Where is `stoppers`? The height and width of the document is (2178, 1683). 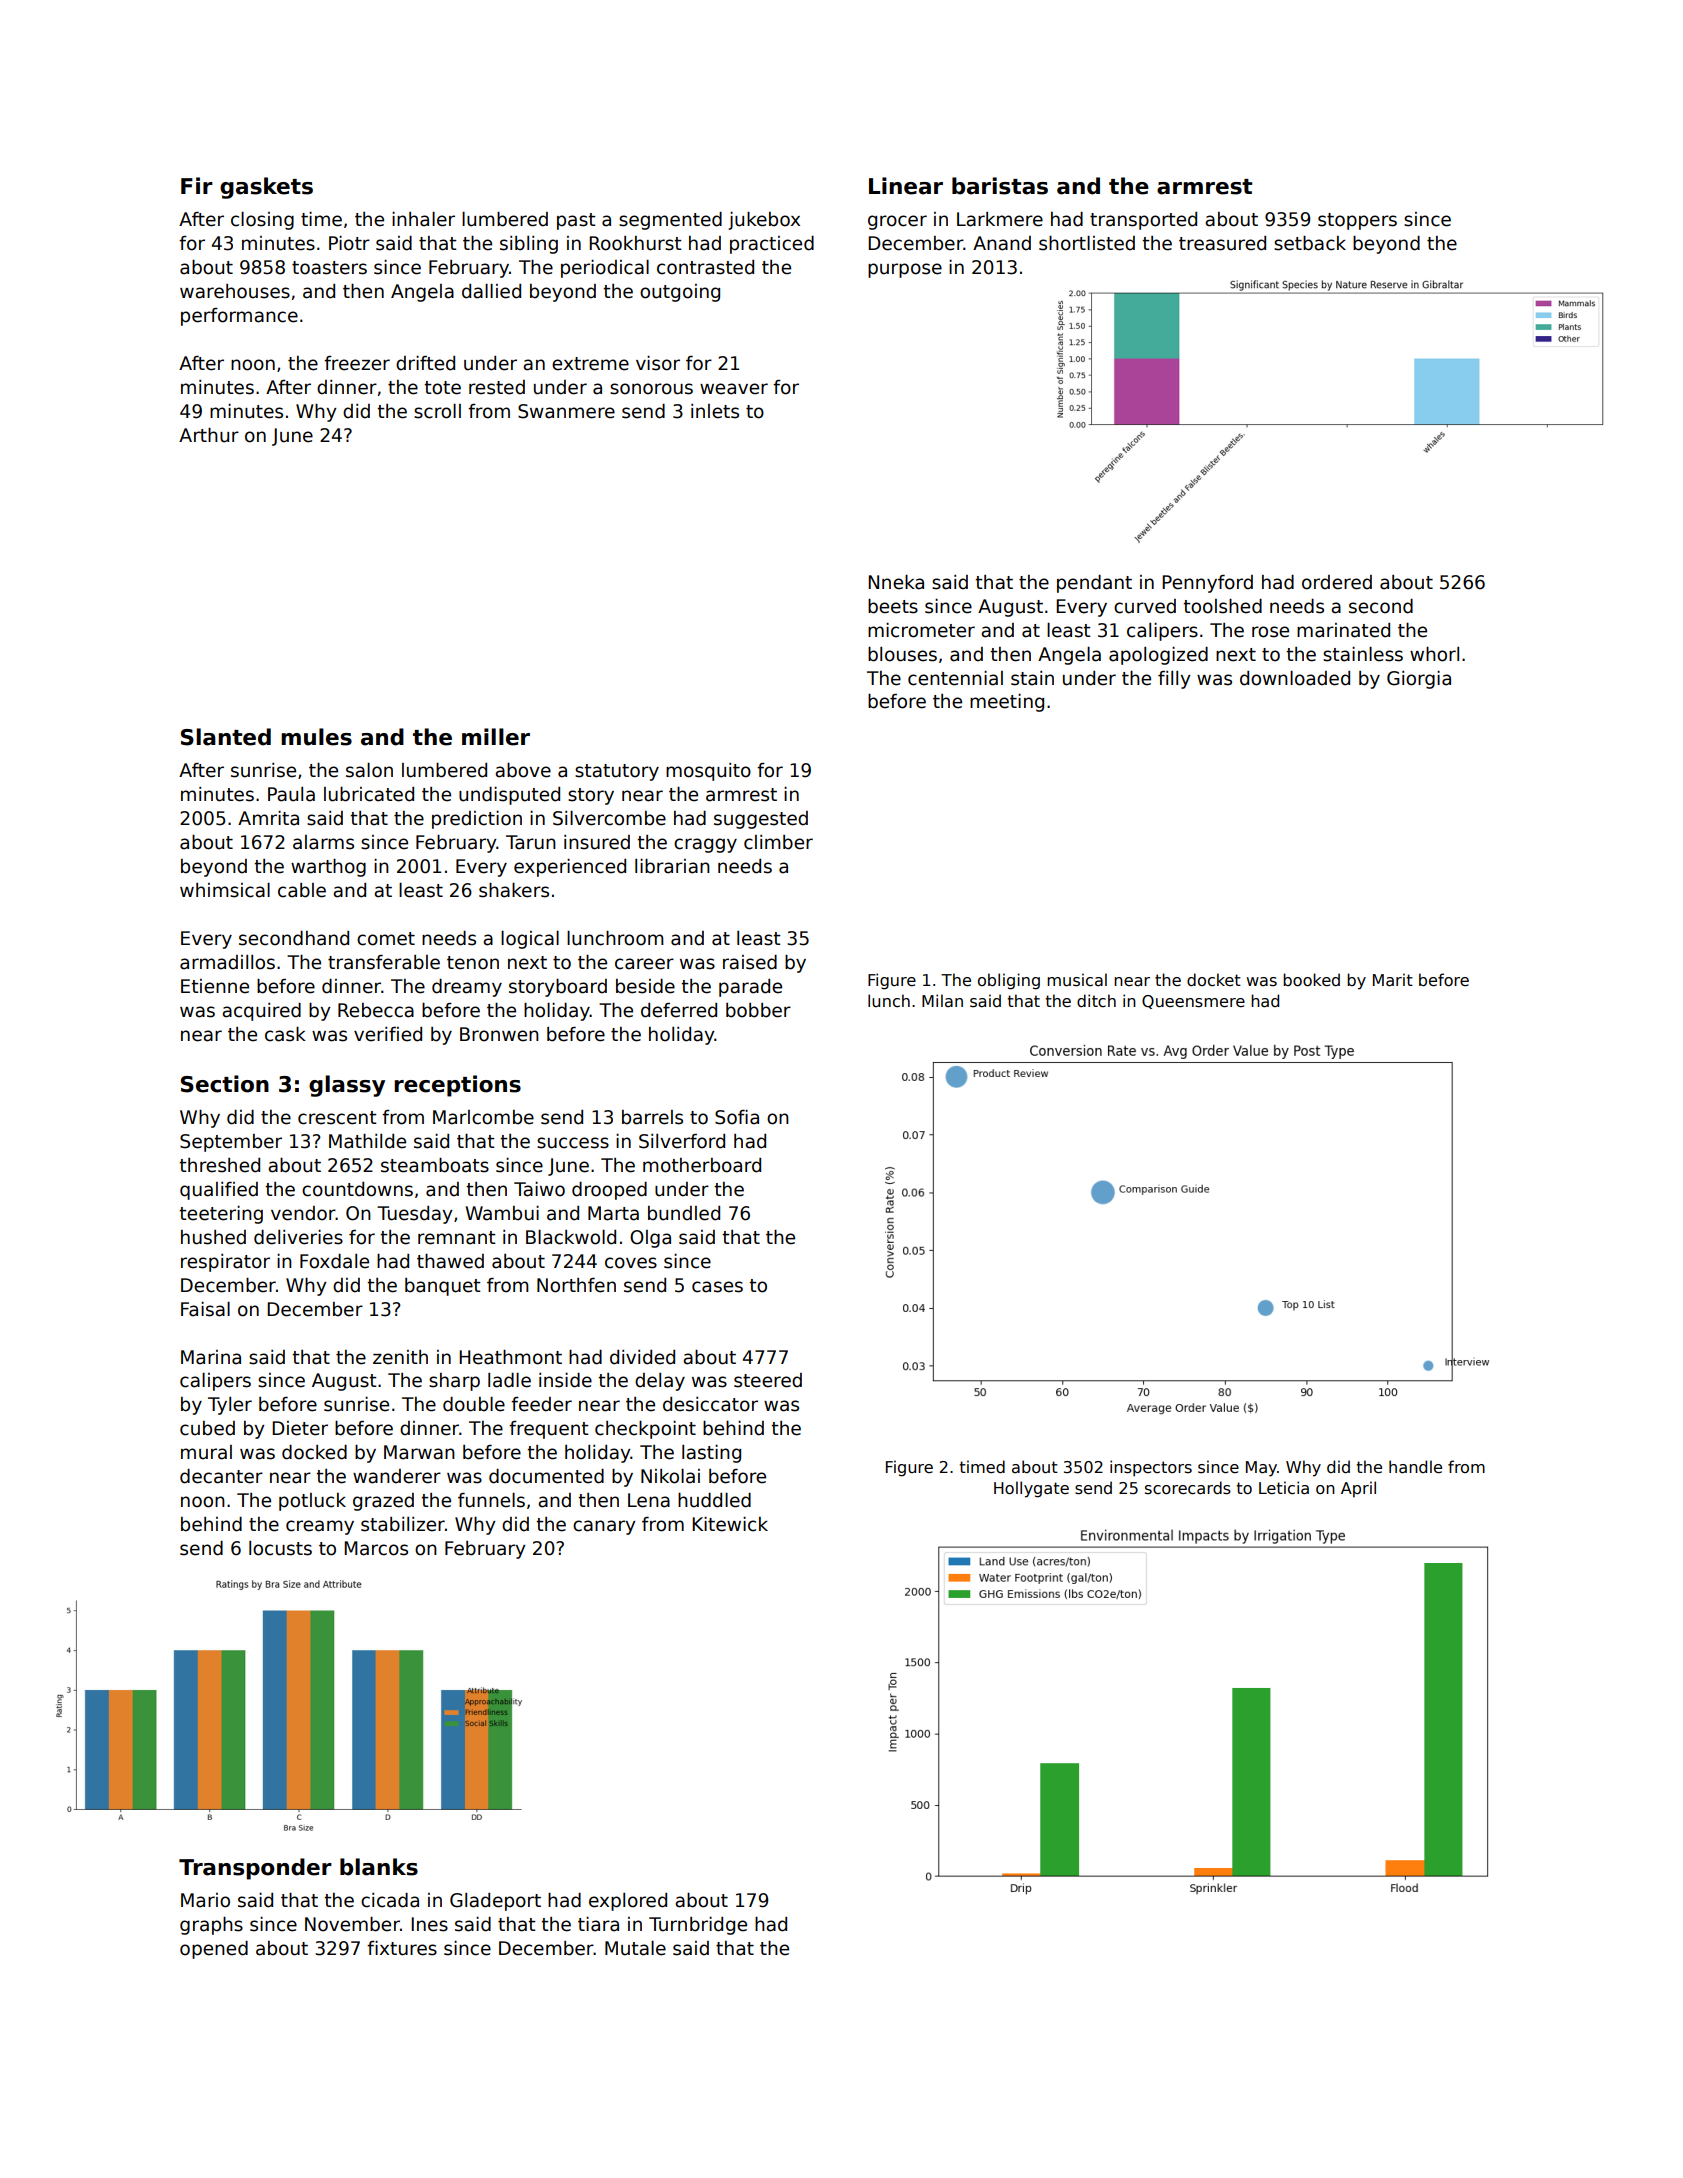 stoppers is located at coordinates (1357, 221).
